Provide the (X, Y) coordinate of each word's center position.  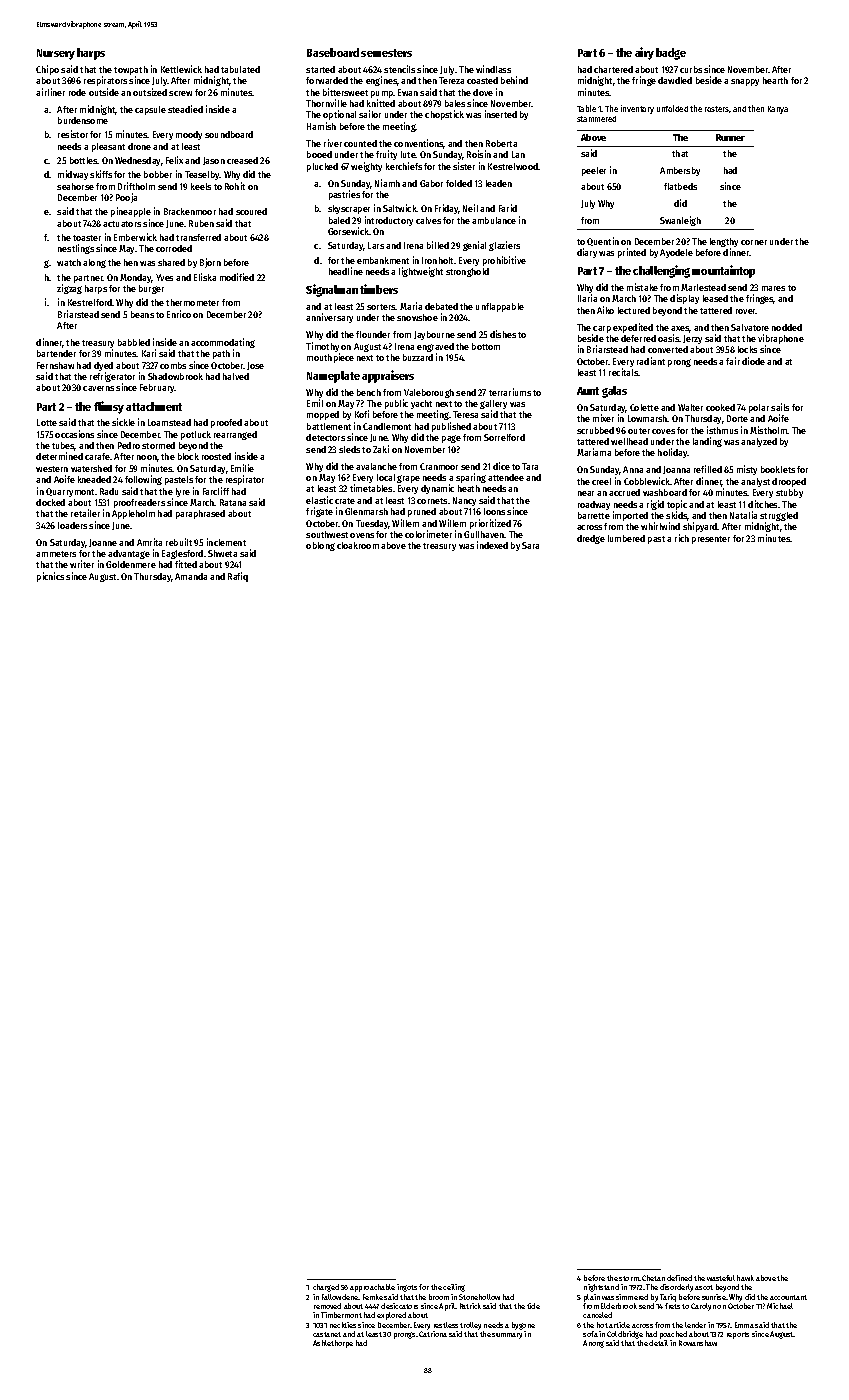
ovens (362, 535)
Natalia (743, 515)
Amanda (191, 576)
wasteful (721, 1278)
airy (644, 53)
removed (327, 1306)
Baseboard (333, 52)
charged (326, 1288)
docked (50, 502)
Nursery (56, 54)
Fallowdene (340, 1297)
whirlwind (660, 526)
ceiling (454, 1288)
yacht (421, 404)
